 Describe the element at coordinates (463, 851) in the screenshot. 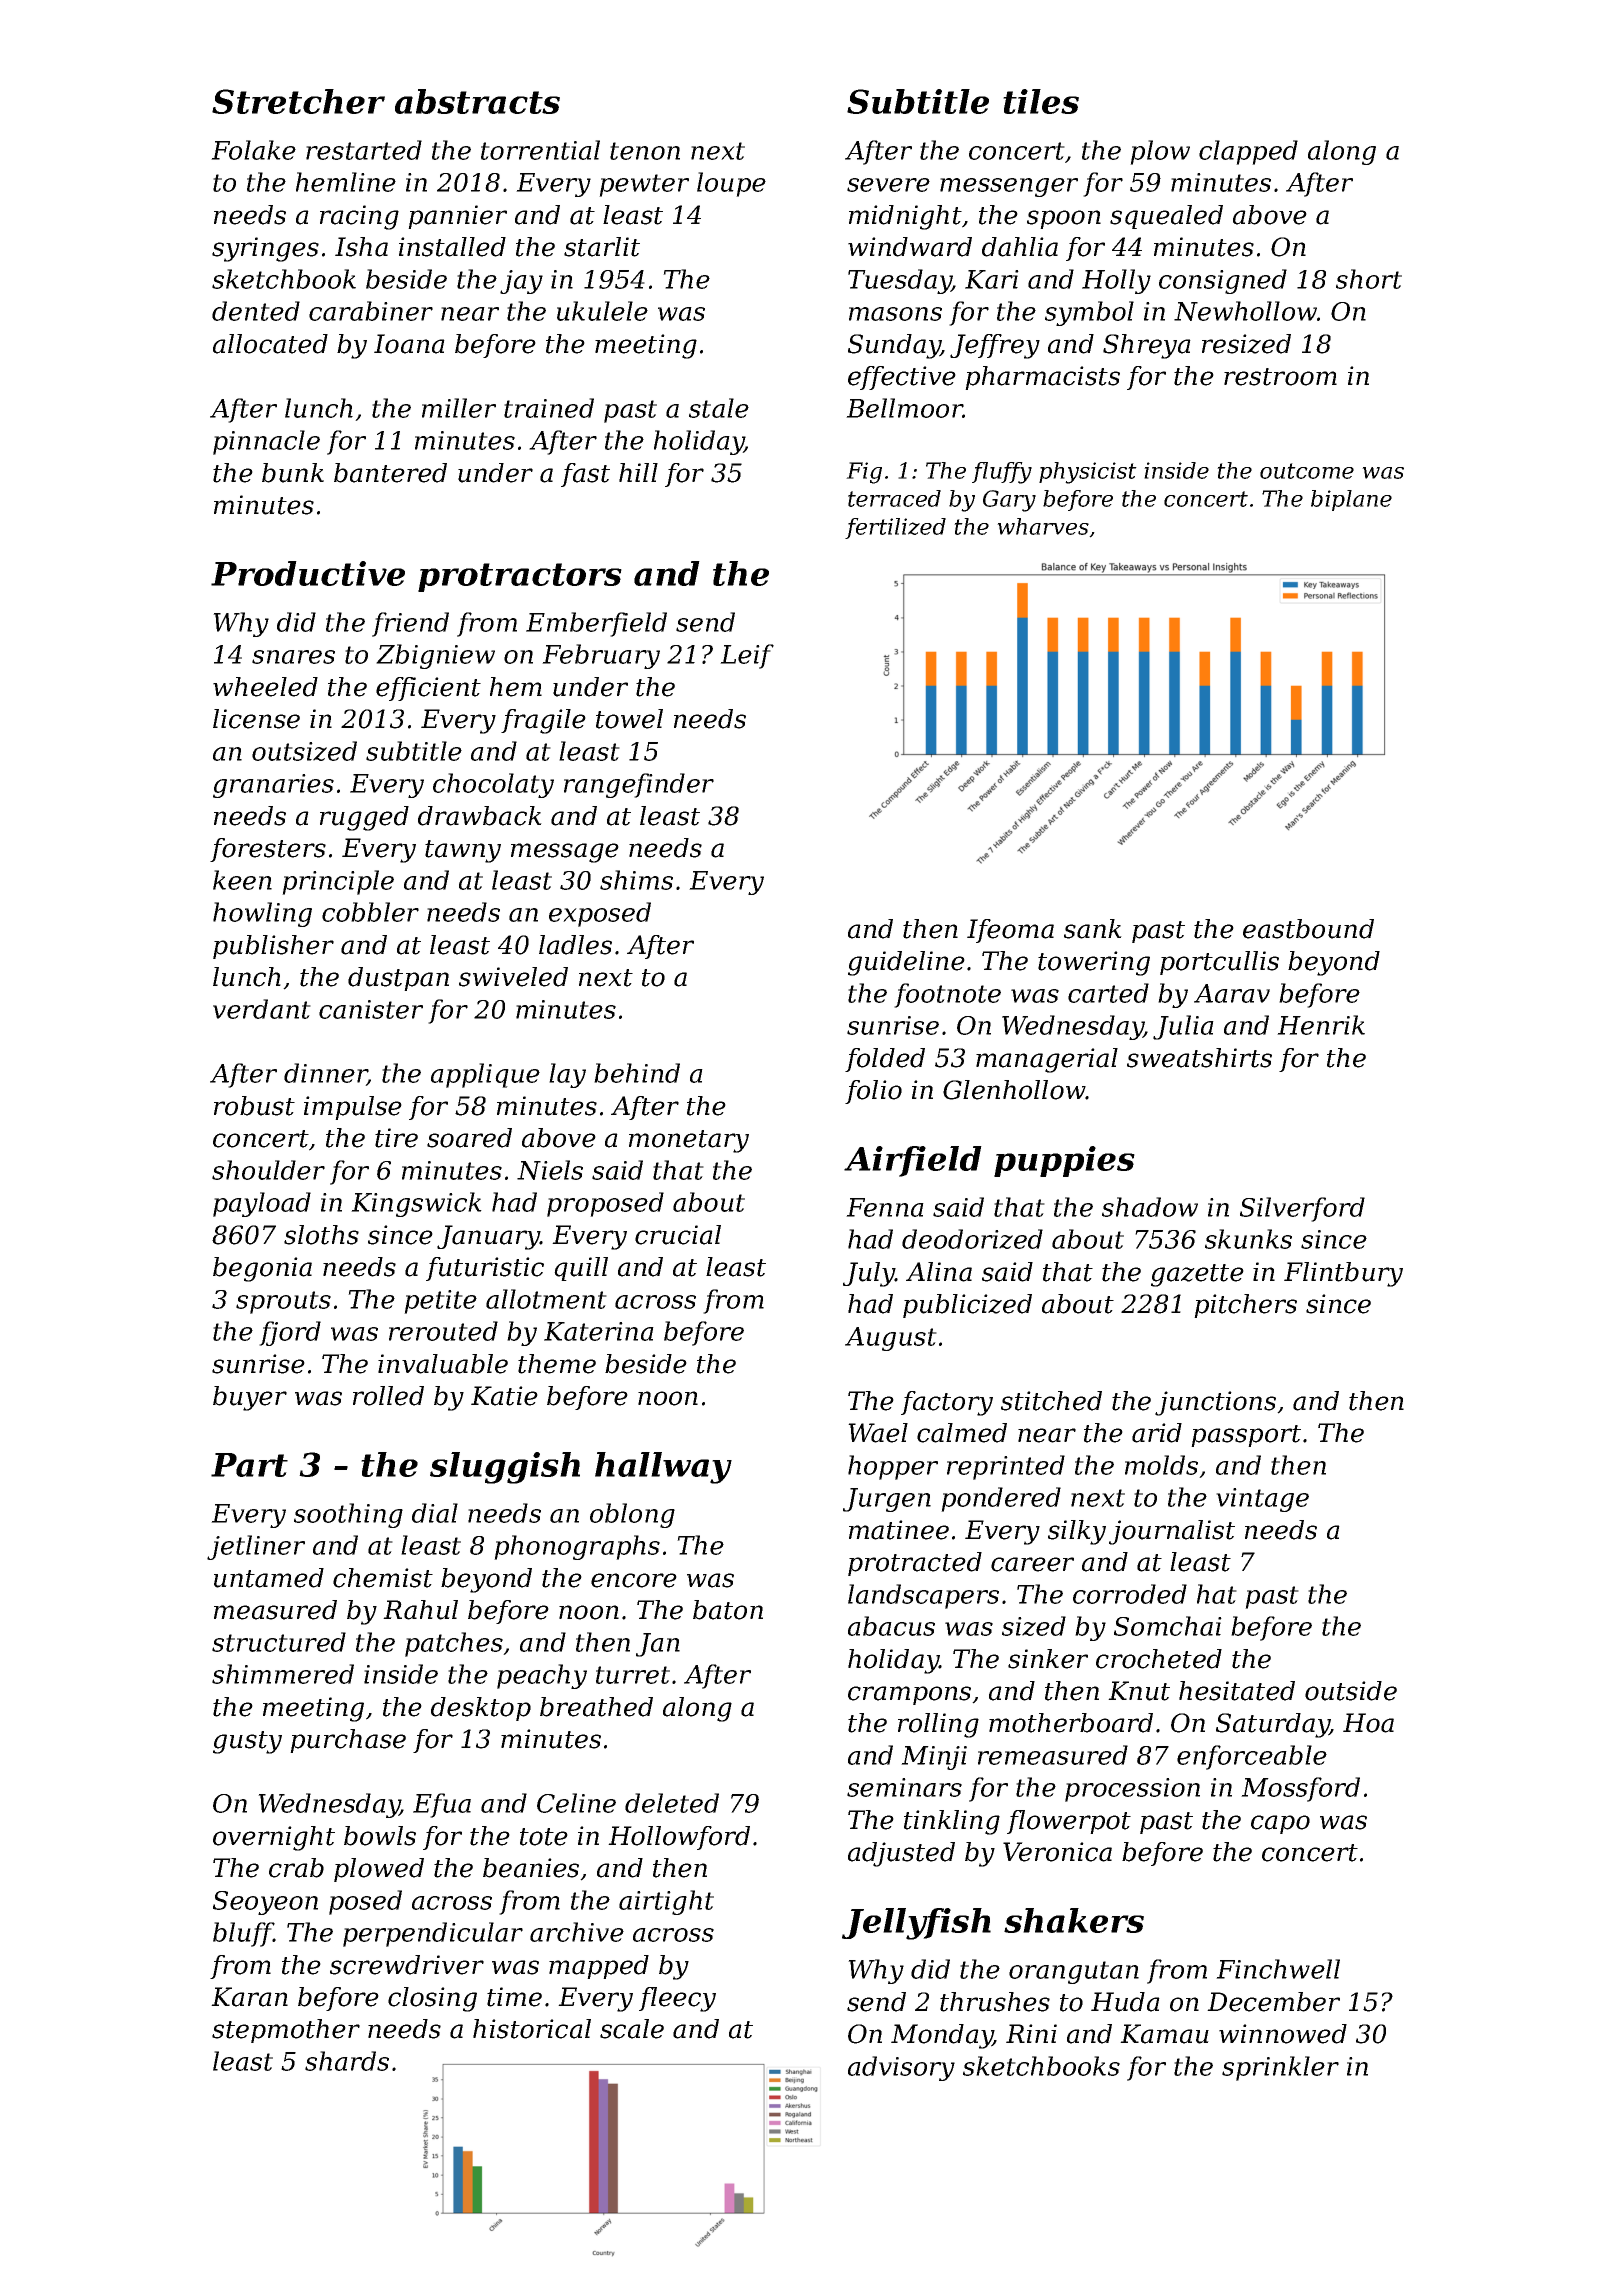

I see `tawny` at that location.
